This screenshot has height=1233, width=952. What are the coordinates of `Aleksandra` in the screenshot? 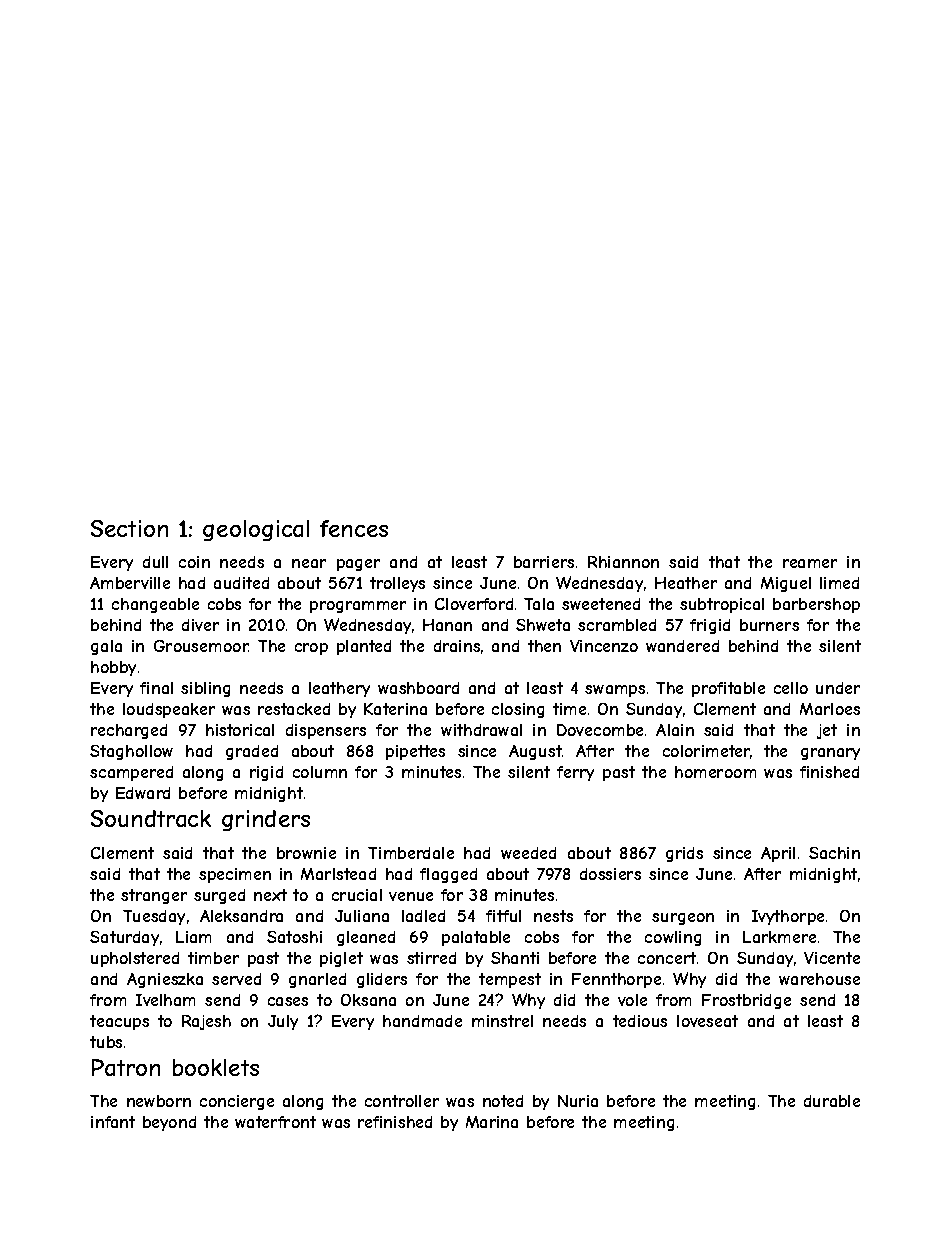 It's located at (241, 916).
